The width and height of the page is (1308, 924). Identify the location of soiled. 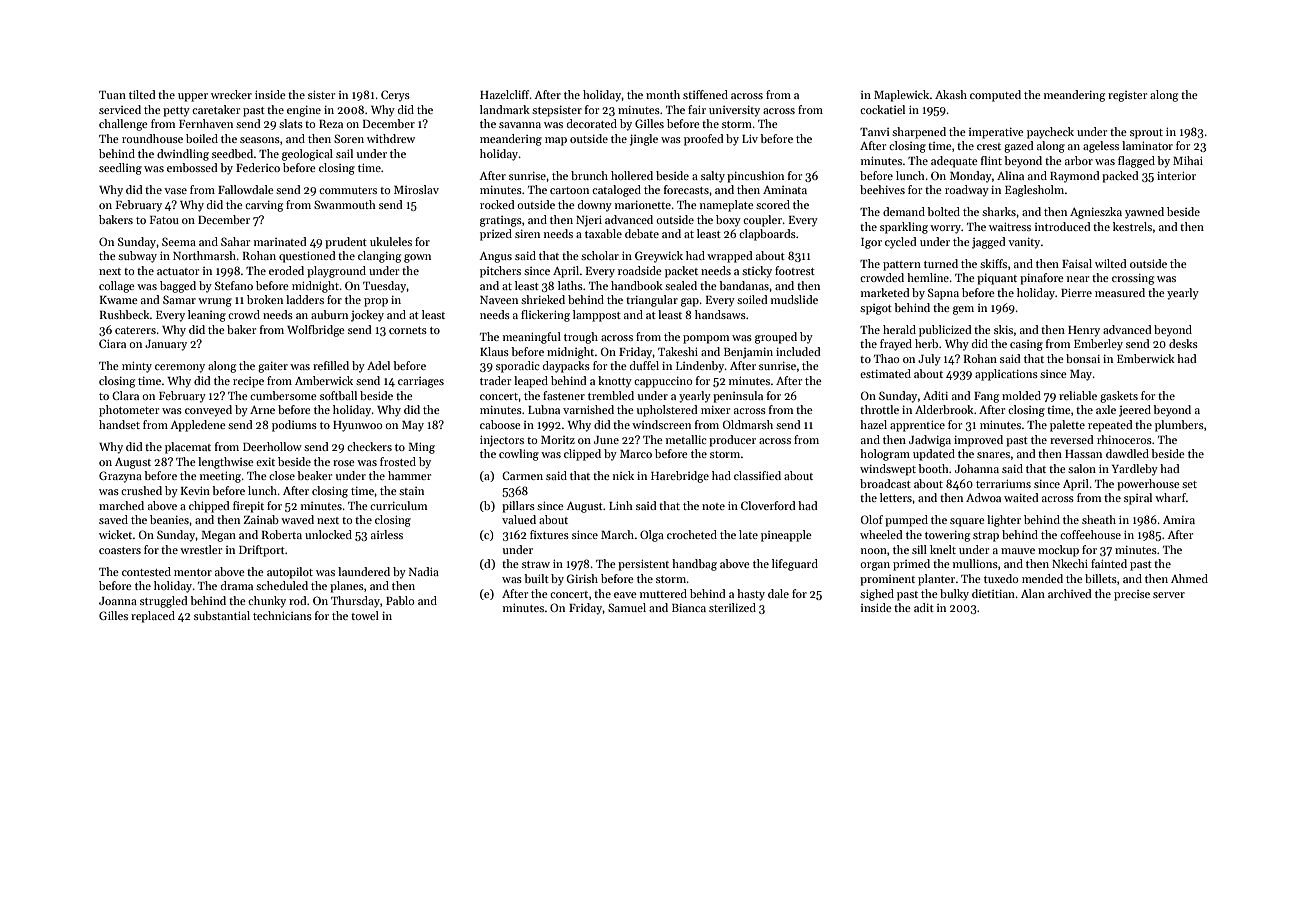
(752, 299).
